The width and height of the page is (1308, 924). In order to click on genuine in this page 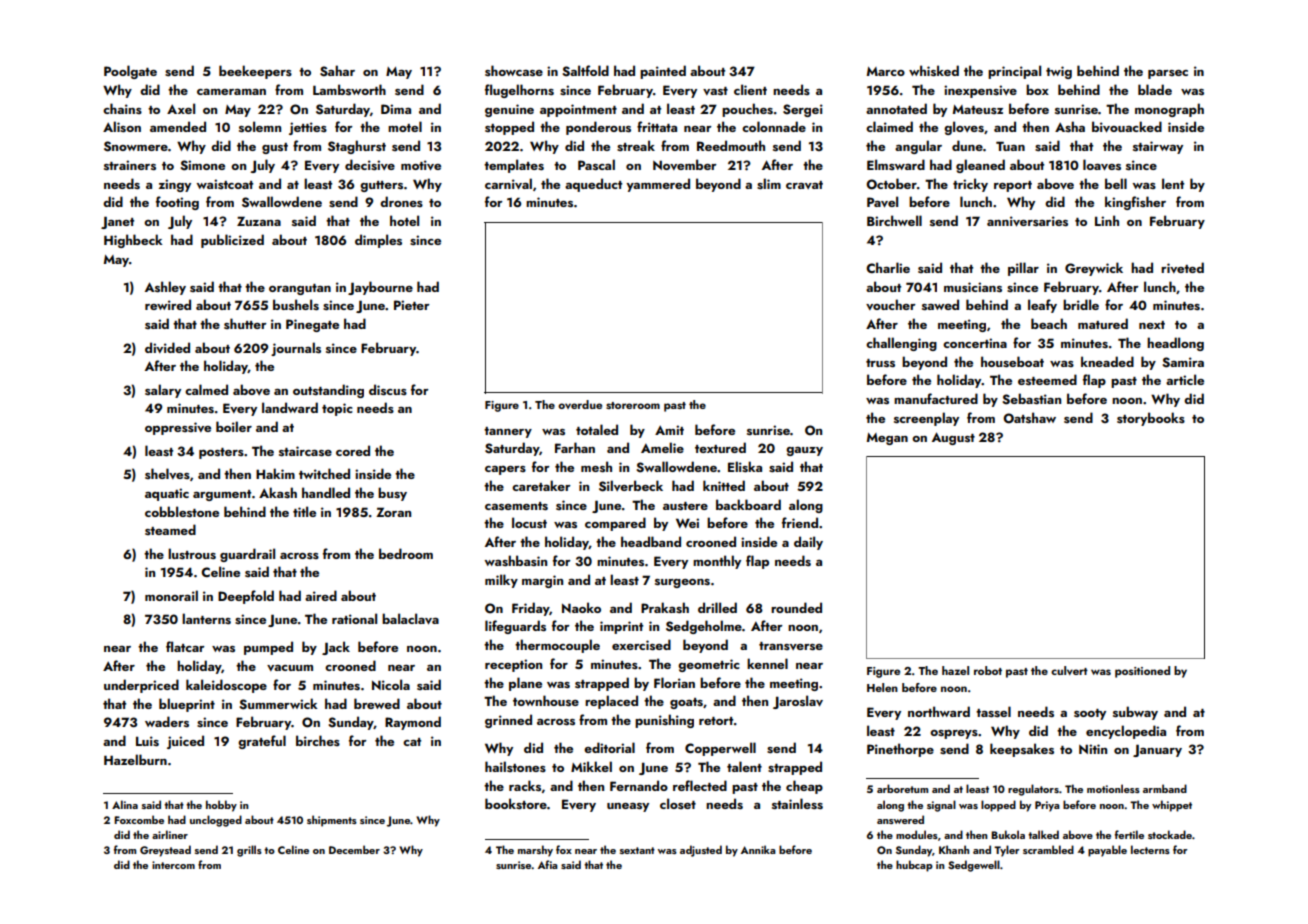, I will do `click(509, 110)`.
